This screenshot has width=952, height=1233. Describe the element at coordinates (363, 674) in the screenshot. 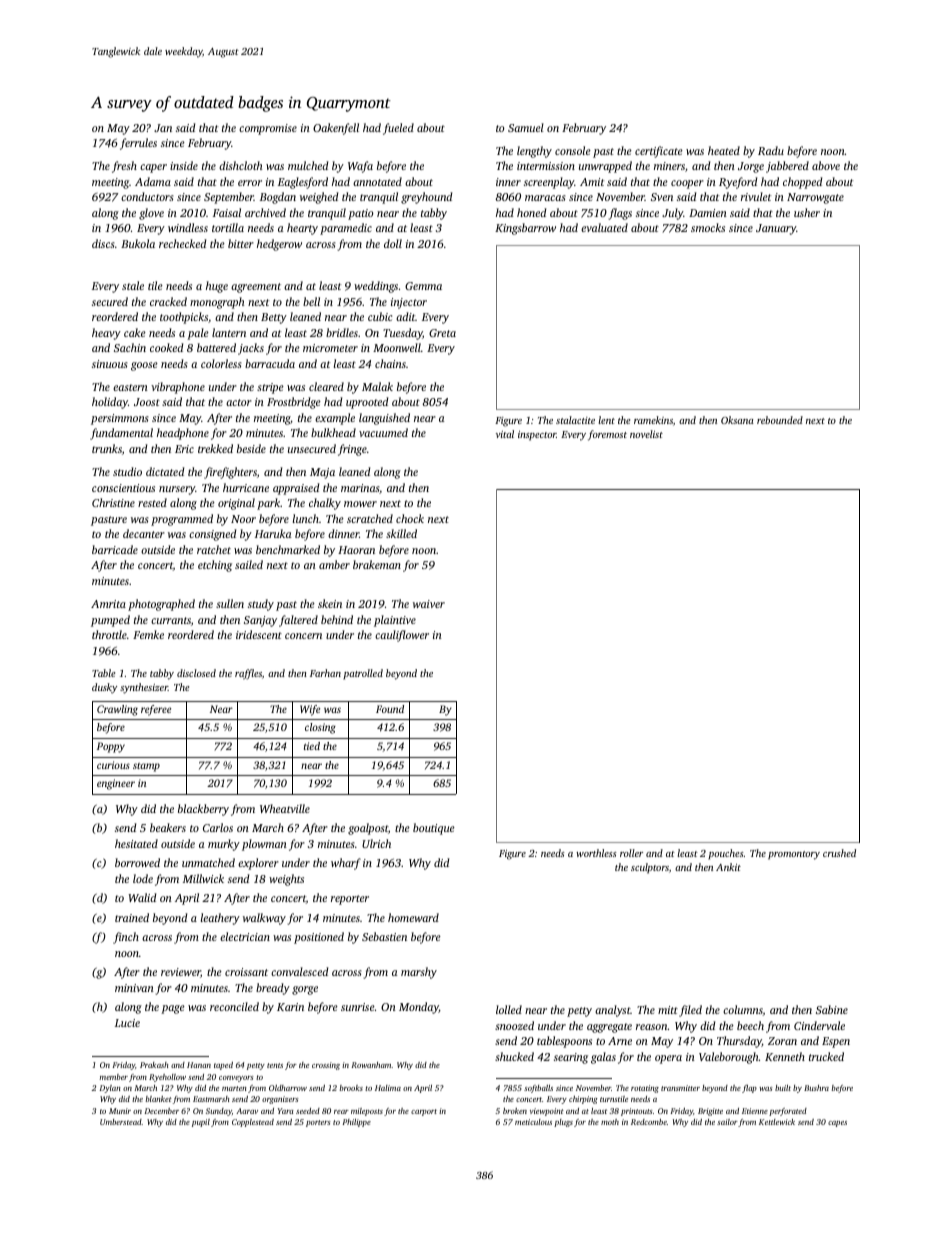

I see `patrolled` at that location.
